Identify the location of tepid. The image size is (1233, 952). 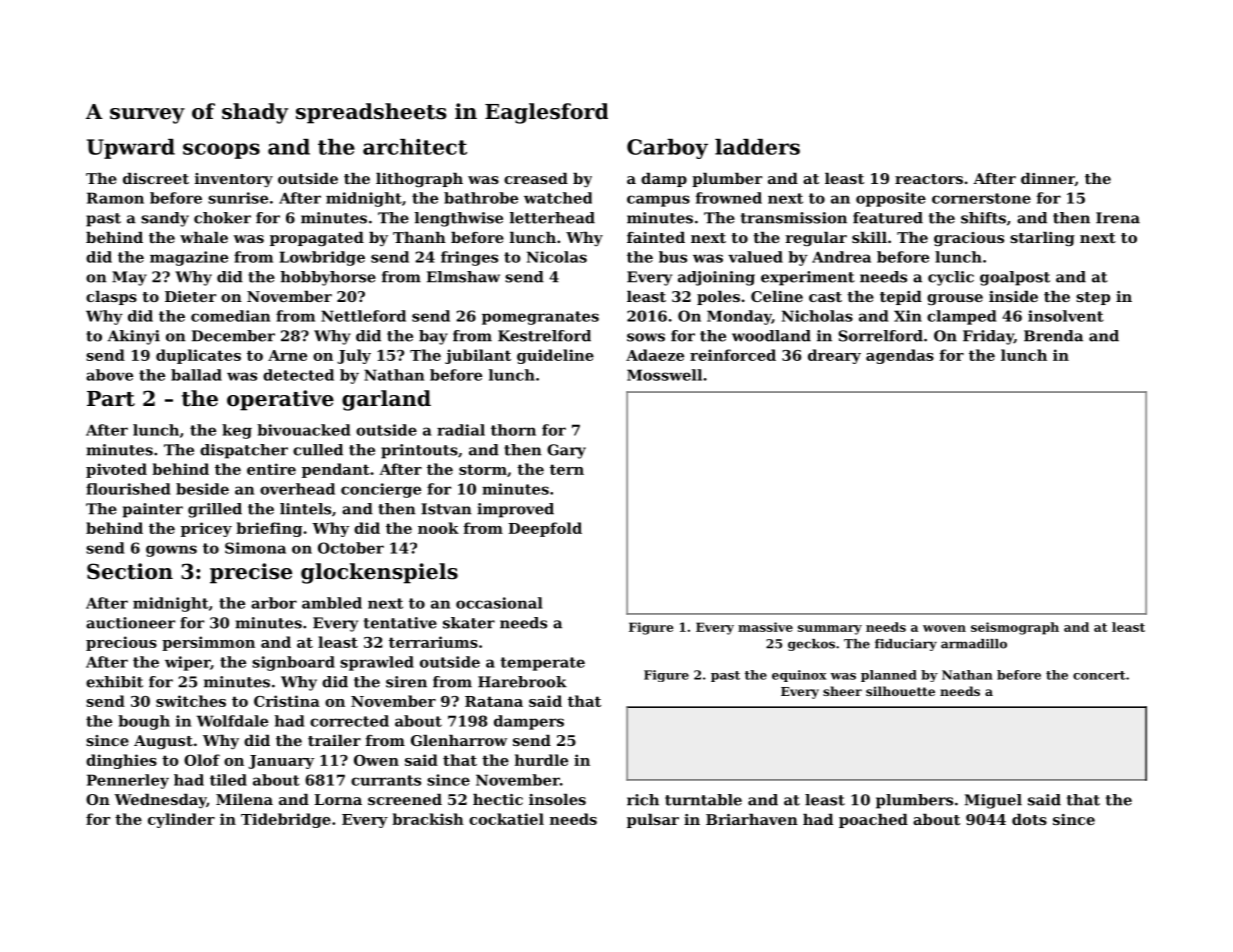
(901, 298).
